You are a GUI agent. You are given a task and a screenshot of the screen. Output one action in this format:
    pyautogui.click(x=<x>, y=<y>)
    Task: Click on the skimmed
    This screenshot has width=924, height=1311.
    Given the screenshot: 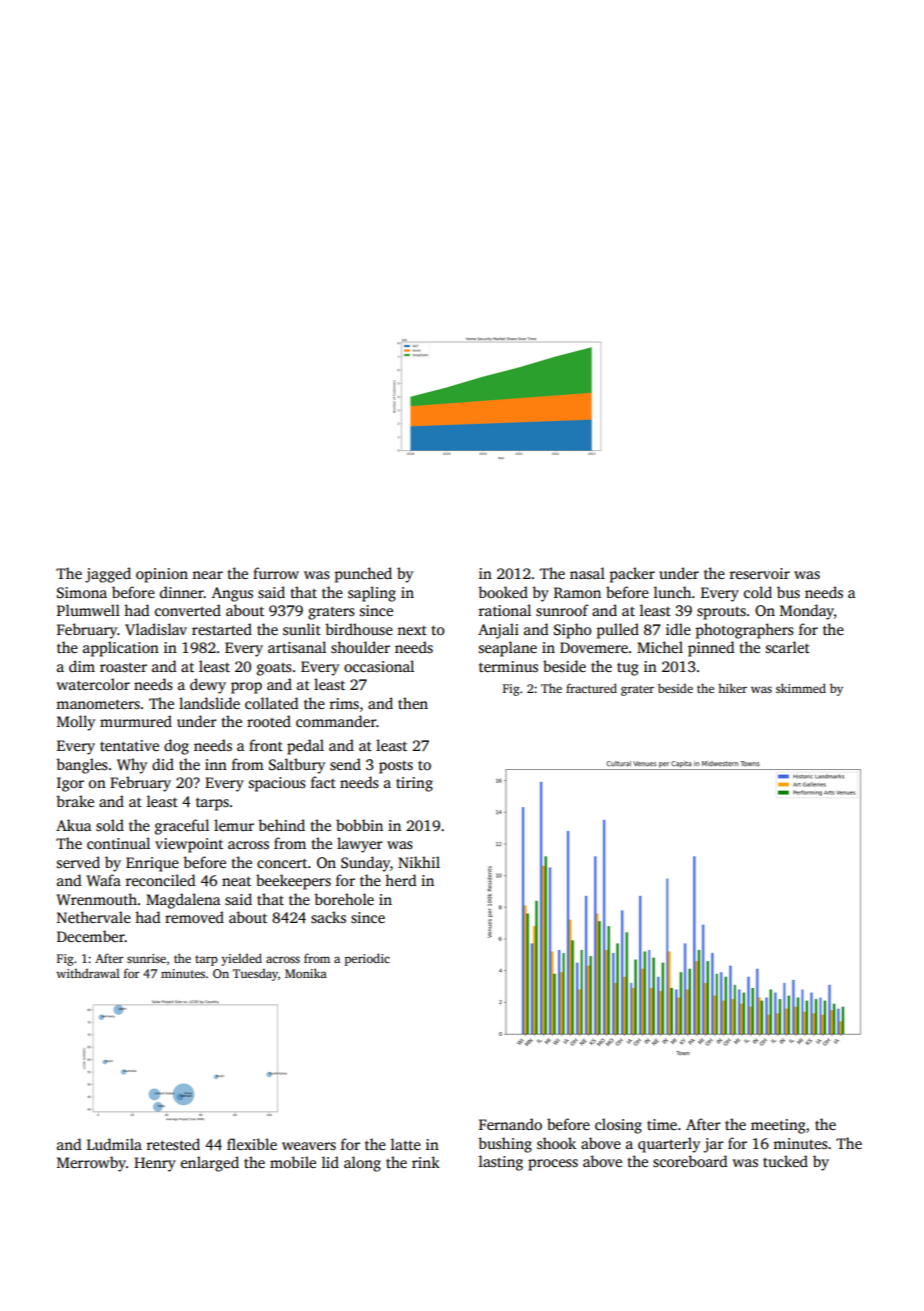 What is the action you would take?
    pyautogui.click(x=801, y=688)
